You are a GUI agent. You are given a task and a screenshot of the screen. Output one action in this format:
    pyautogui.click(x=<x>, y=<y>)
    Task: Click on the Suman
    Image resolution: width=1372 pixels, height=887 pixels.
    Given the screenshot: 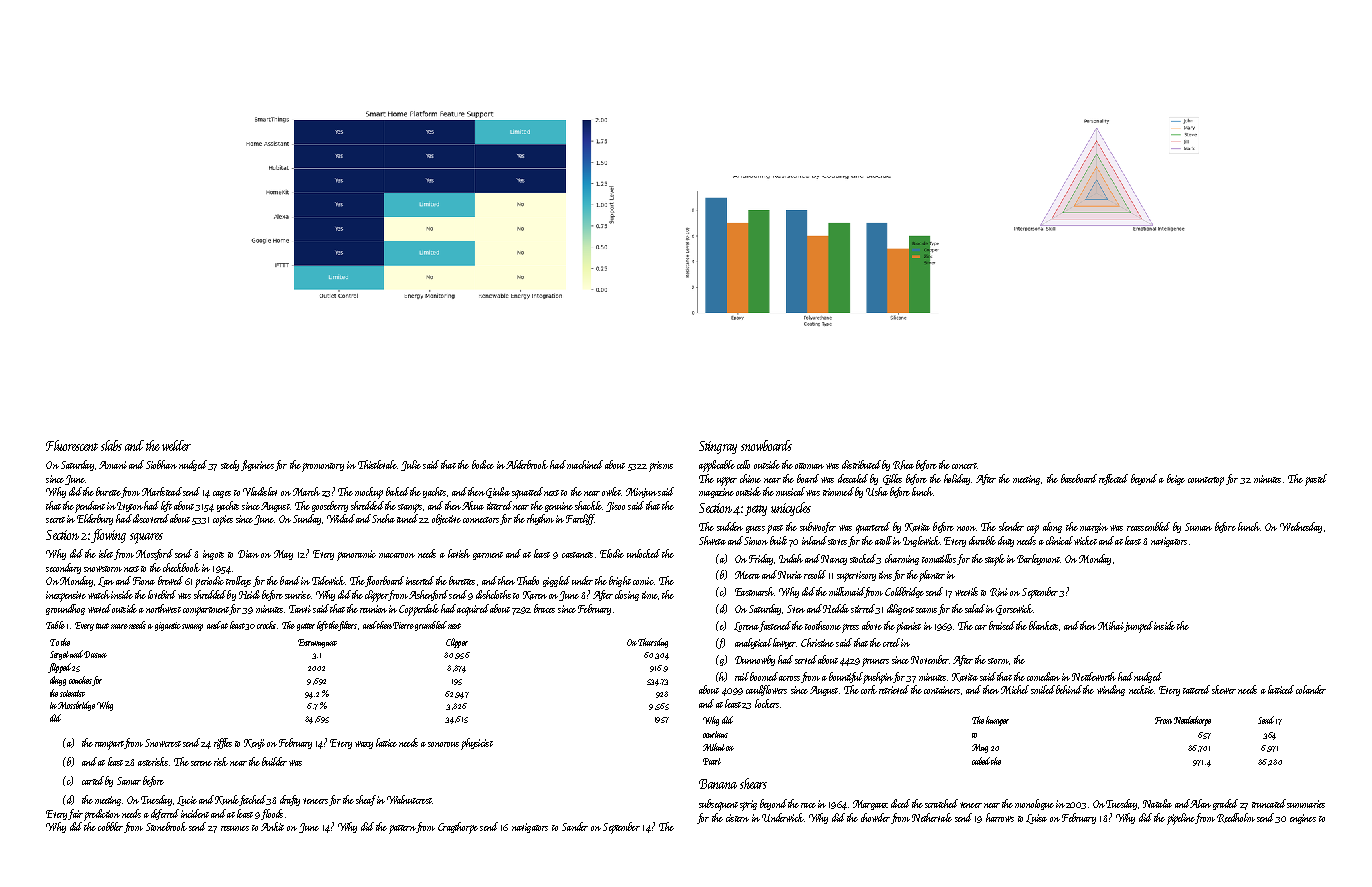 What is the action you would take?
    pyautogui.click(x=1198, y=527)
